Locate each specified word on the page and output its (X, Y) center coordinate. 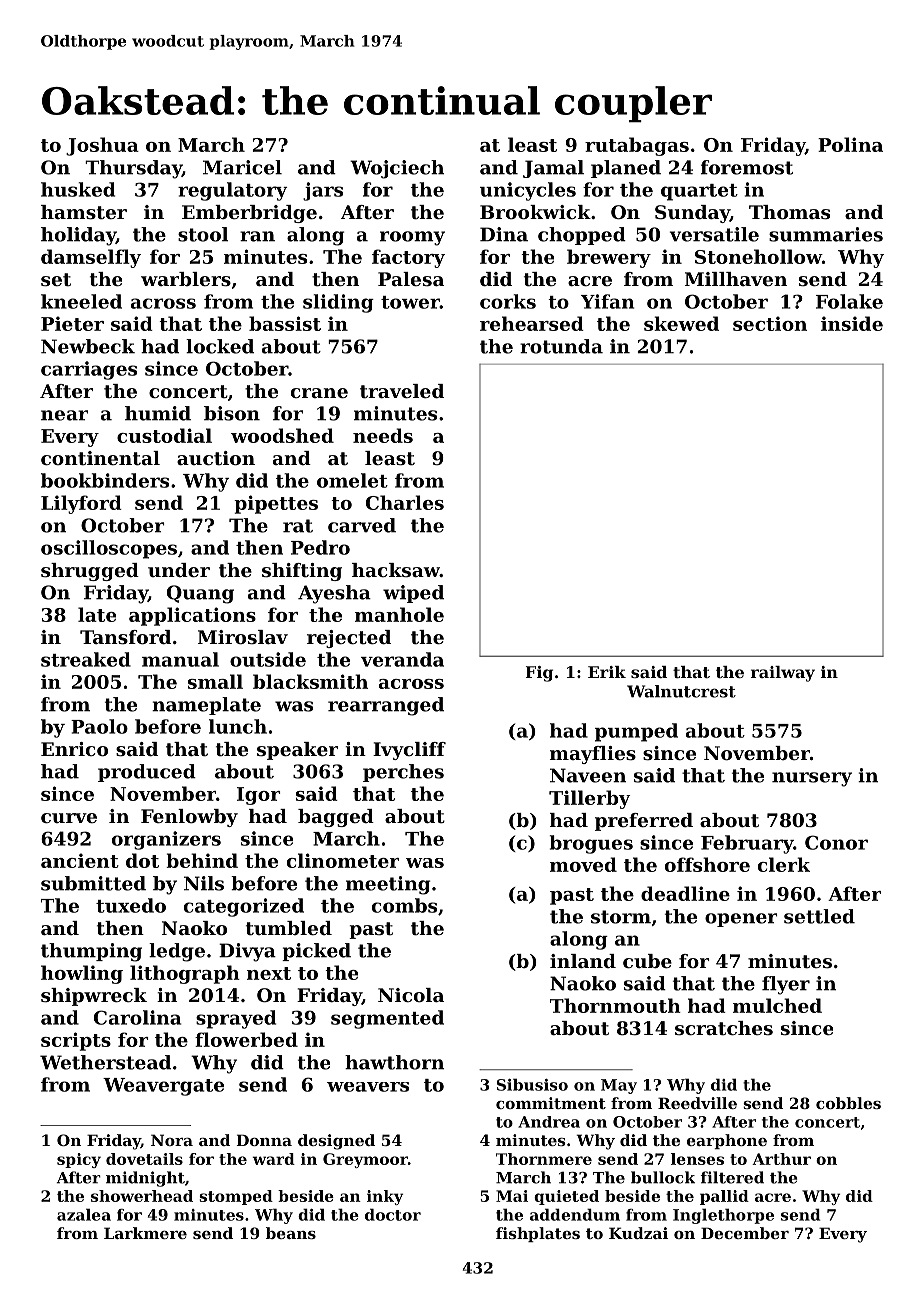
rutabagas (637, 146)
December (745, 1233)
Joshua (102, 146)
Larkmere (145, 1233)
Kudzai (638, 1233)
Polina (850, 144)
